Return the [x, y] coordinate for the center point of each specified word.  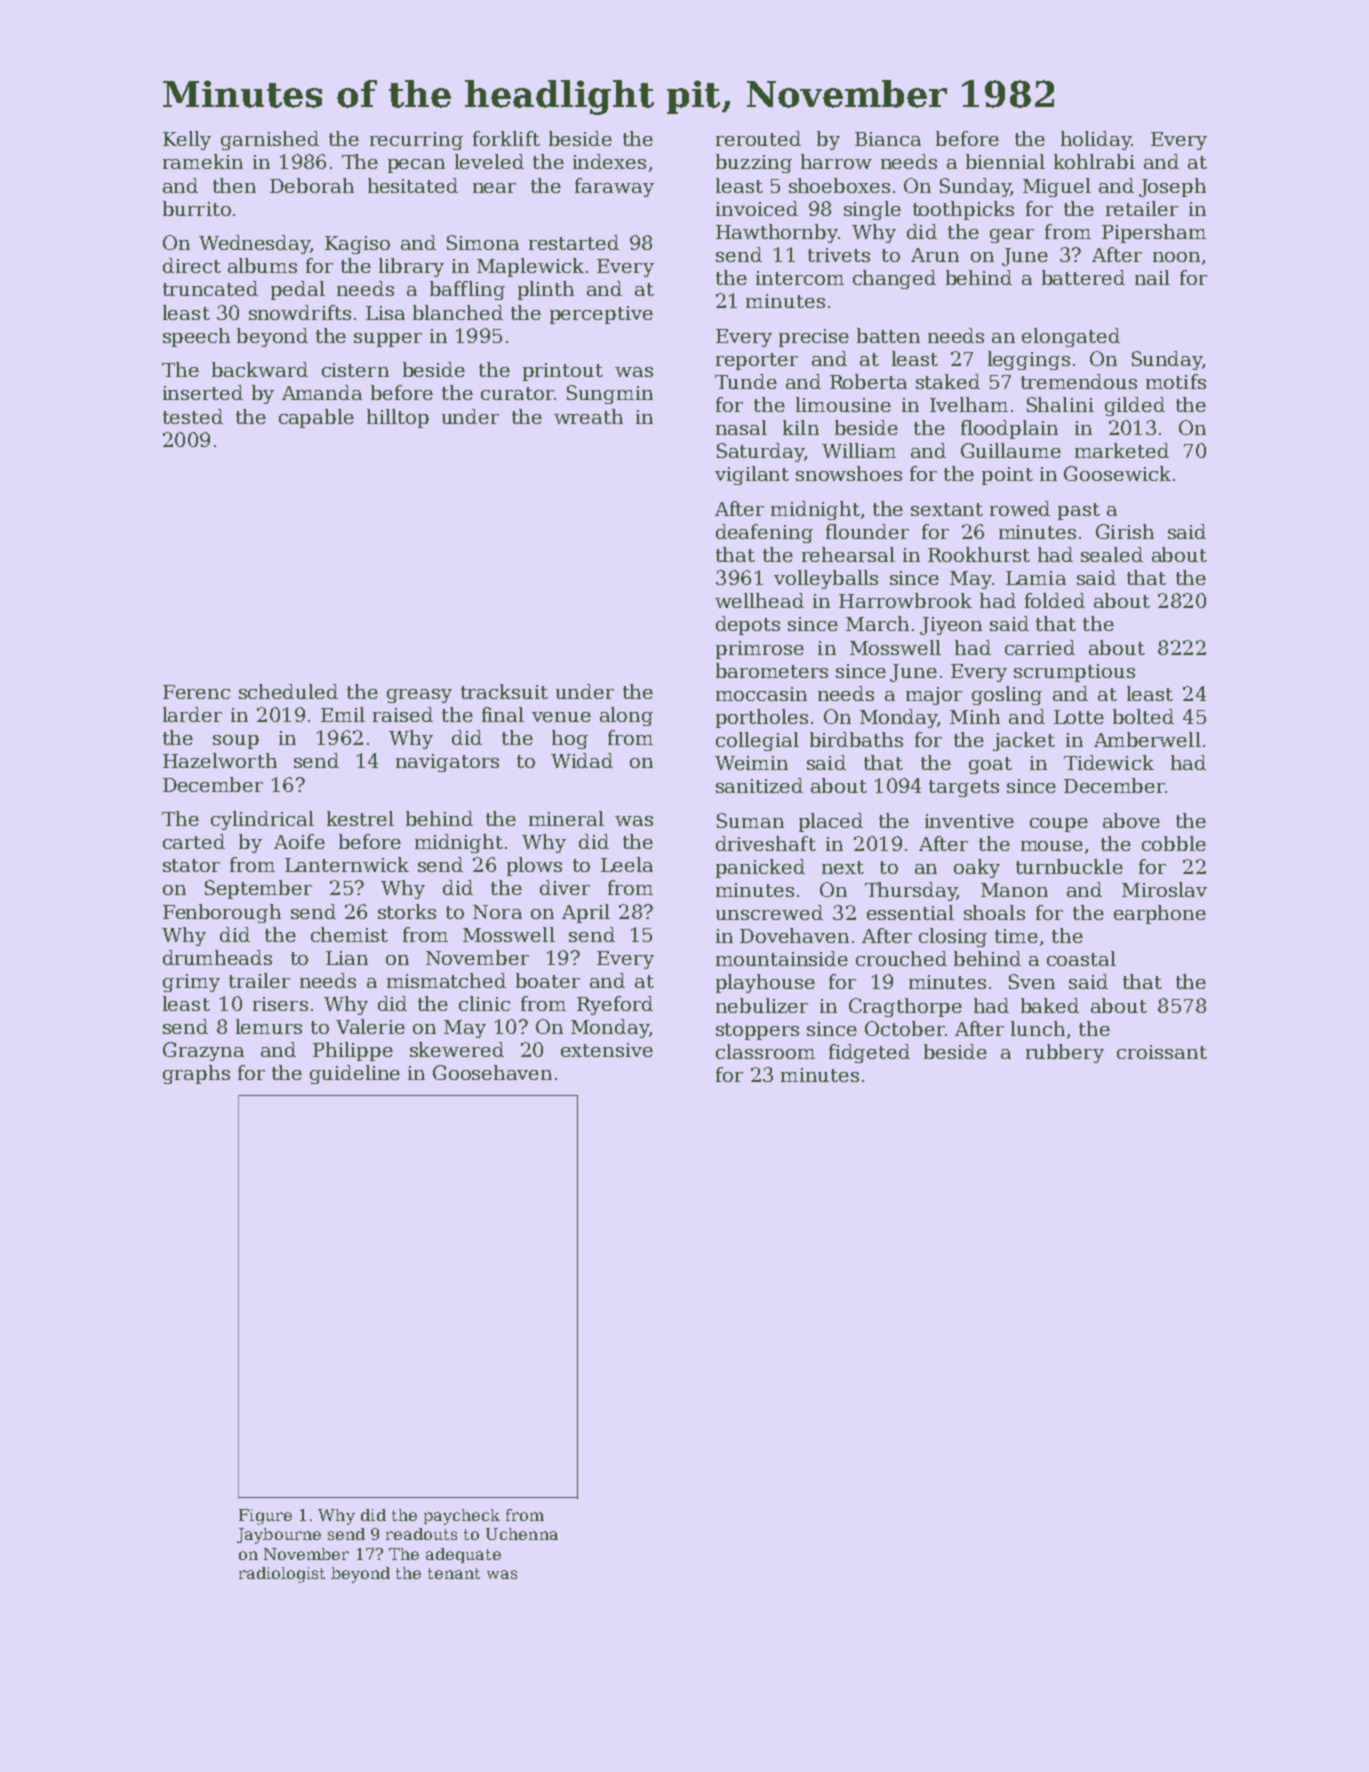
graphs [196, 1074]
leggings [1029, 360]
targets [964, 788]
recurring [416, 141]
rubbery [1065, 1053]
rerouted [758, 138]
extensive [607, 1050]
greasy [419, 696]
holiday [1096, 140]
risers [280, 1004]
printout [563, 372]
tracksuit [504, 691]
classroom [765, 1051]
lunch [1038, 1028]
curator [517, 393]
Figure [265, 1517]
